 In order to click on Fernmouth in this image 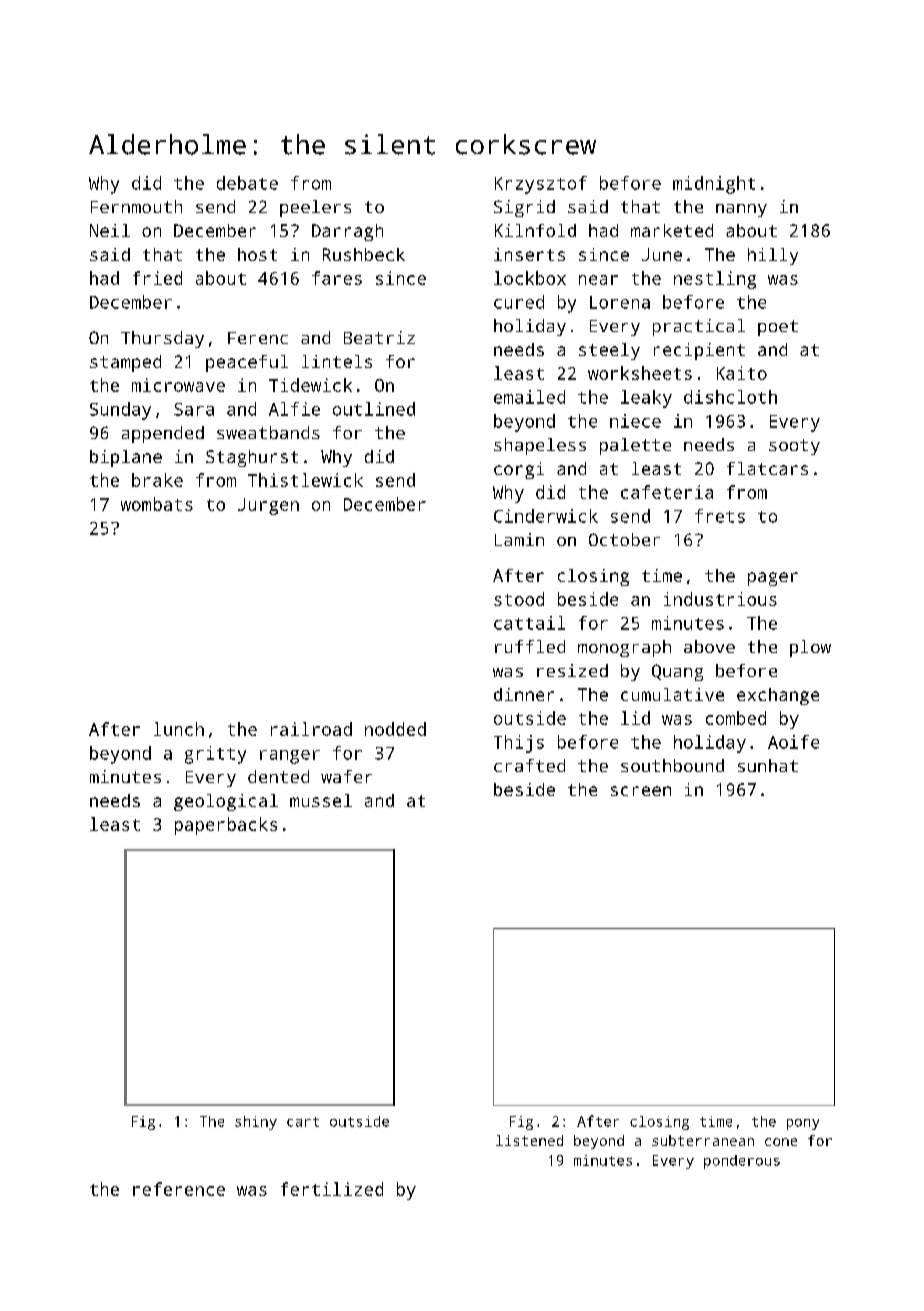, I will do `click(136, 206)`.
